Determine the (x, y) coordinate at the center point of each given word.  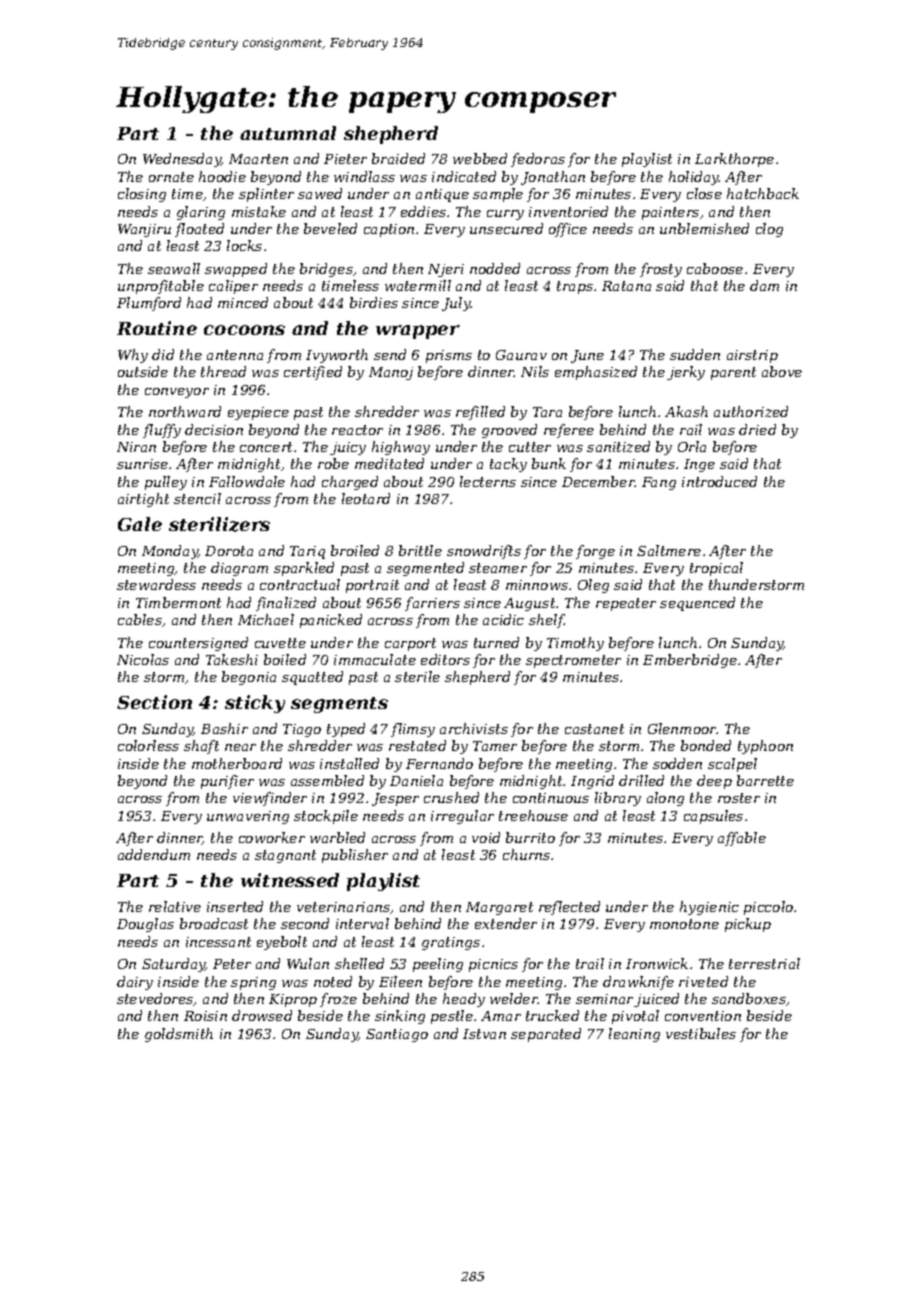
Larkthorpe (734, 160)
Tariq (307, 552)
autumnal (288, 133)
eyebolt (282, 943)
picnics (493, 965)
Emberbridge (690, 661)
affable (742, 839)
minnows (537, 585)
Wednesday (182, 160)
